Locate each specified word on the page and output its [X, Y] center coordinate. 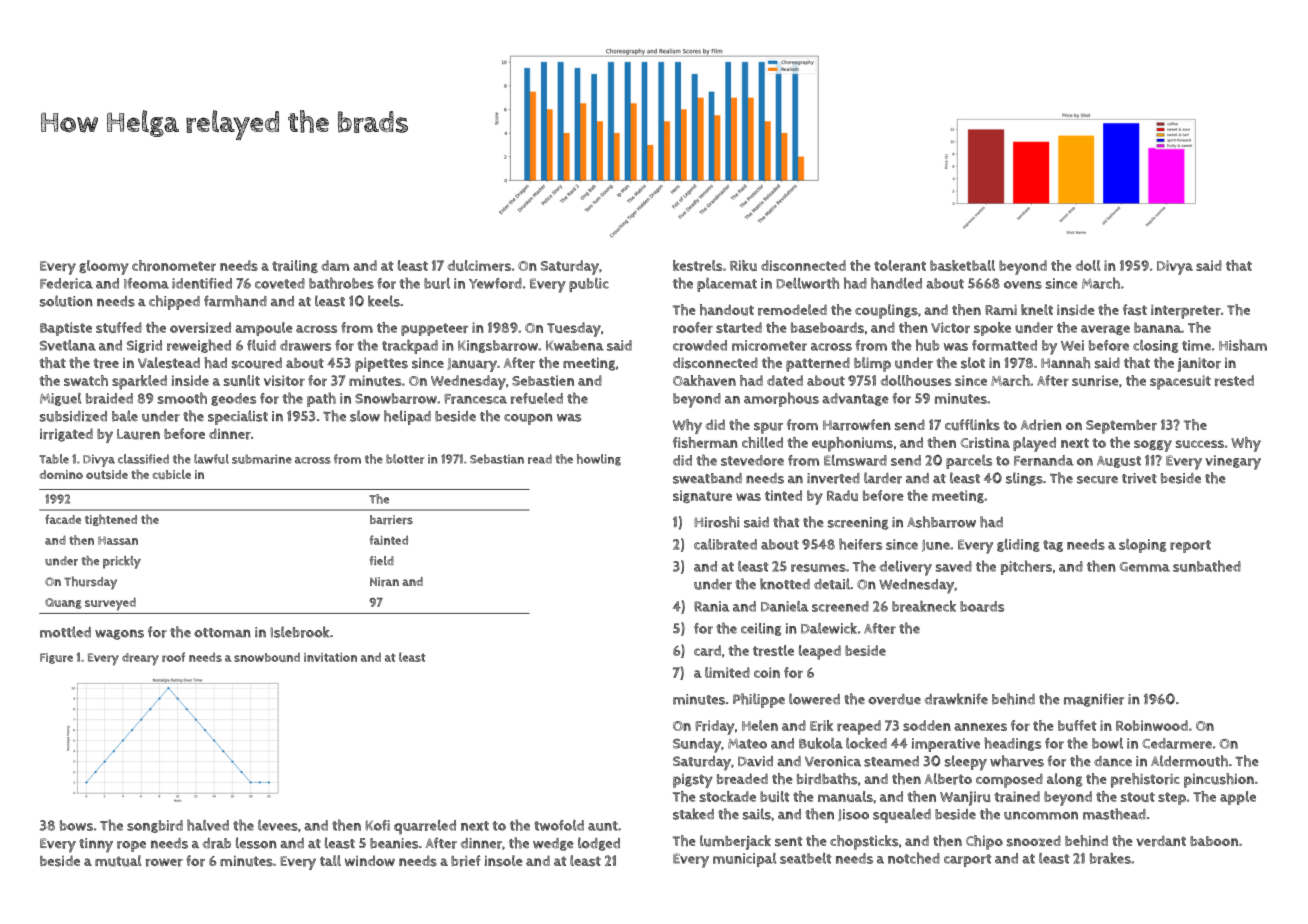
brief [466, 861]
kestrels [697, 265]
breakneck [924, 606]
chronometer [174, 265]
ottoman [222, 633]
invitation [330, 657]
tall [330, 860]
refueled [537, 398]
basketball [962, 265]
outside [107, 474]
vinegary [1233, 462]
